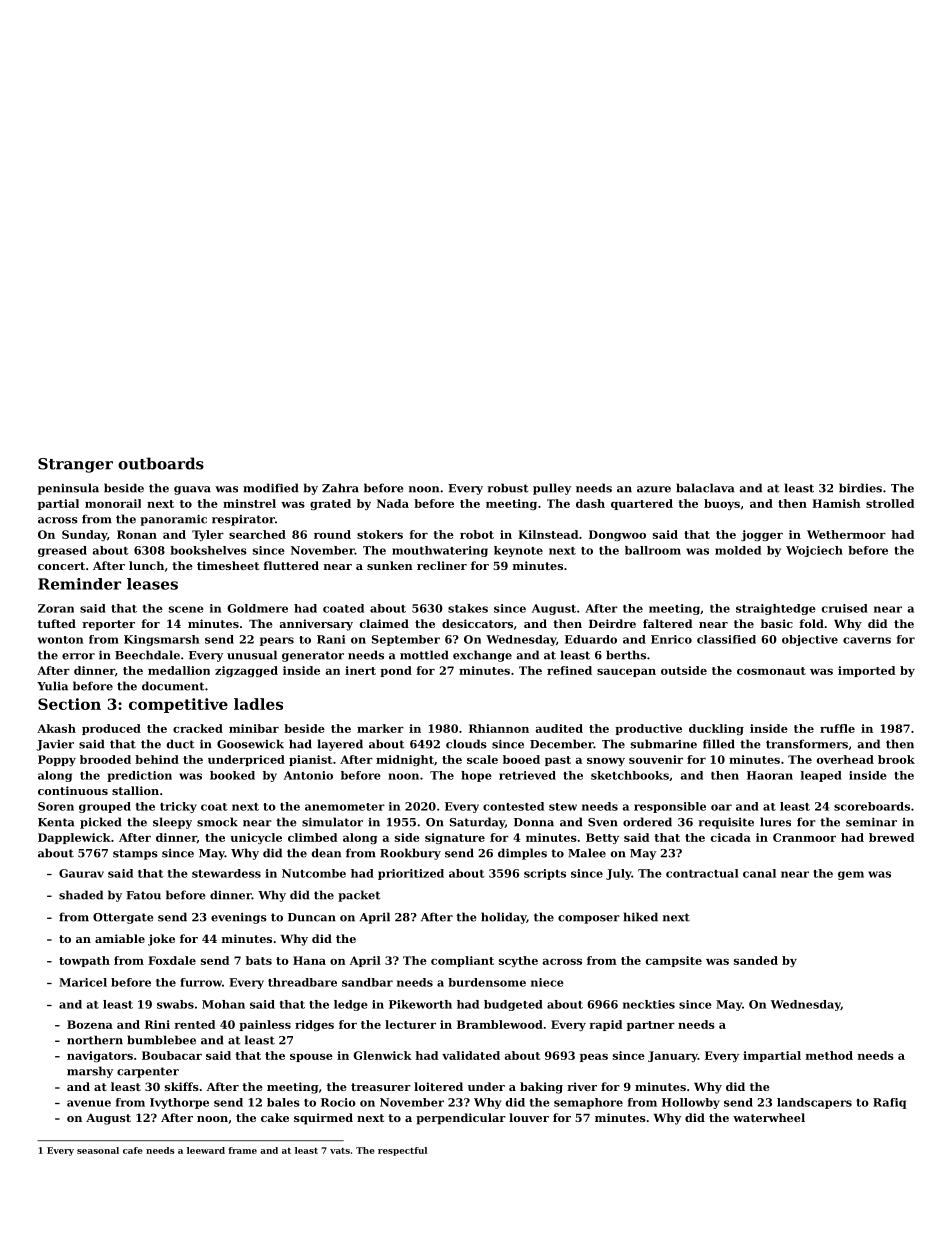 The width and height of the page is (952, 1233). What do you see at coordinates (845, 608) in the page?
I see `cruised` at bounding box center [845, 608].
